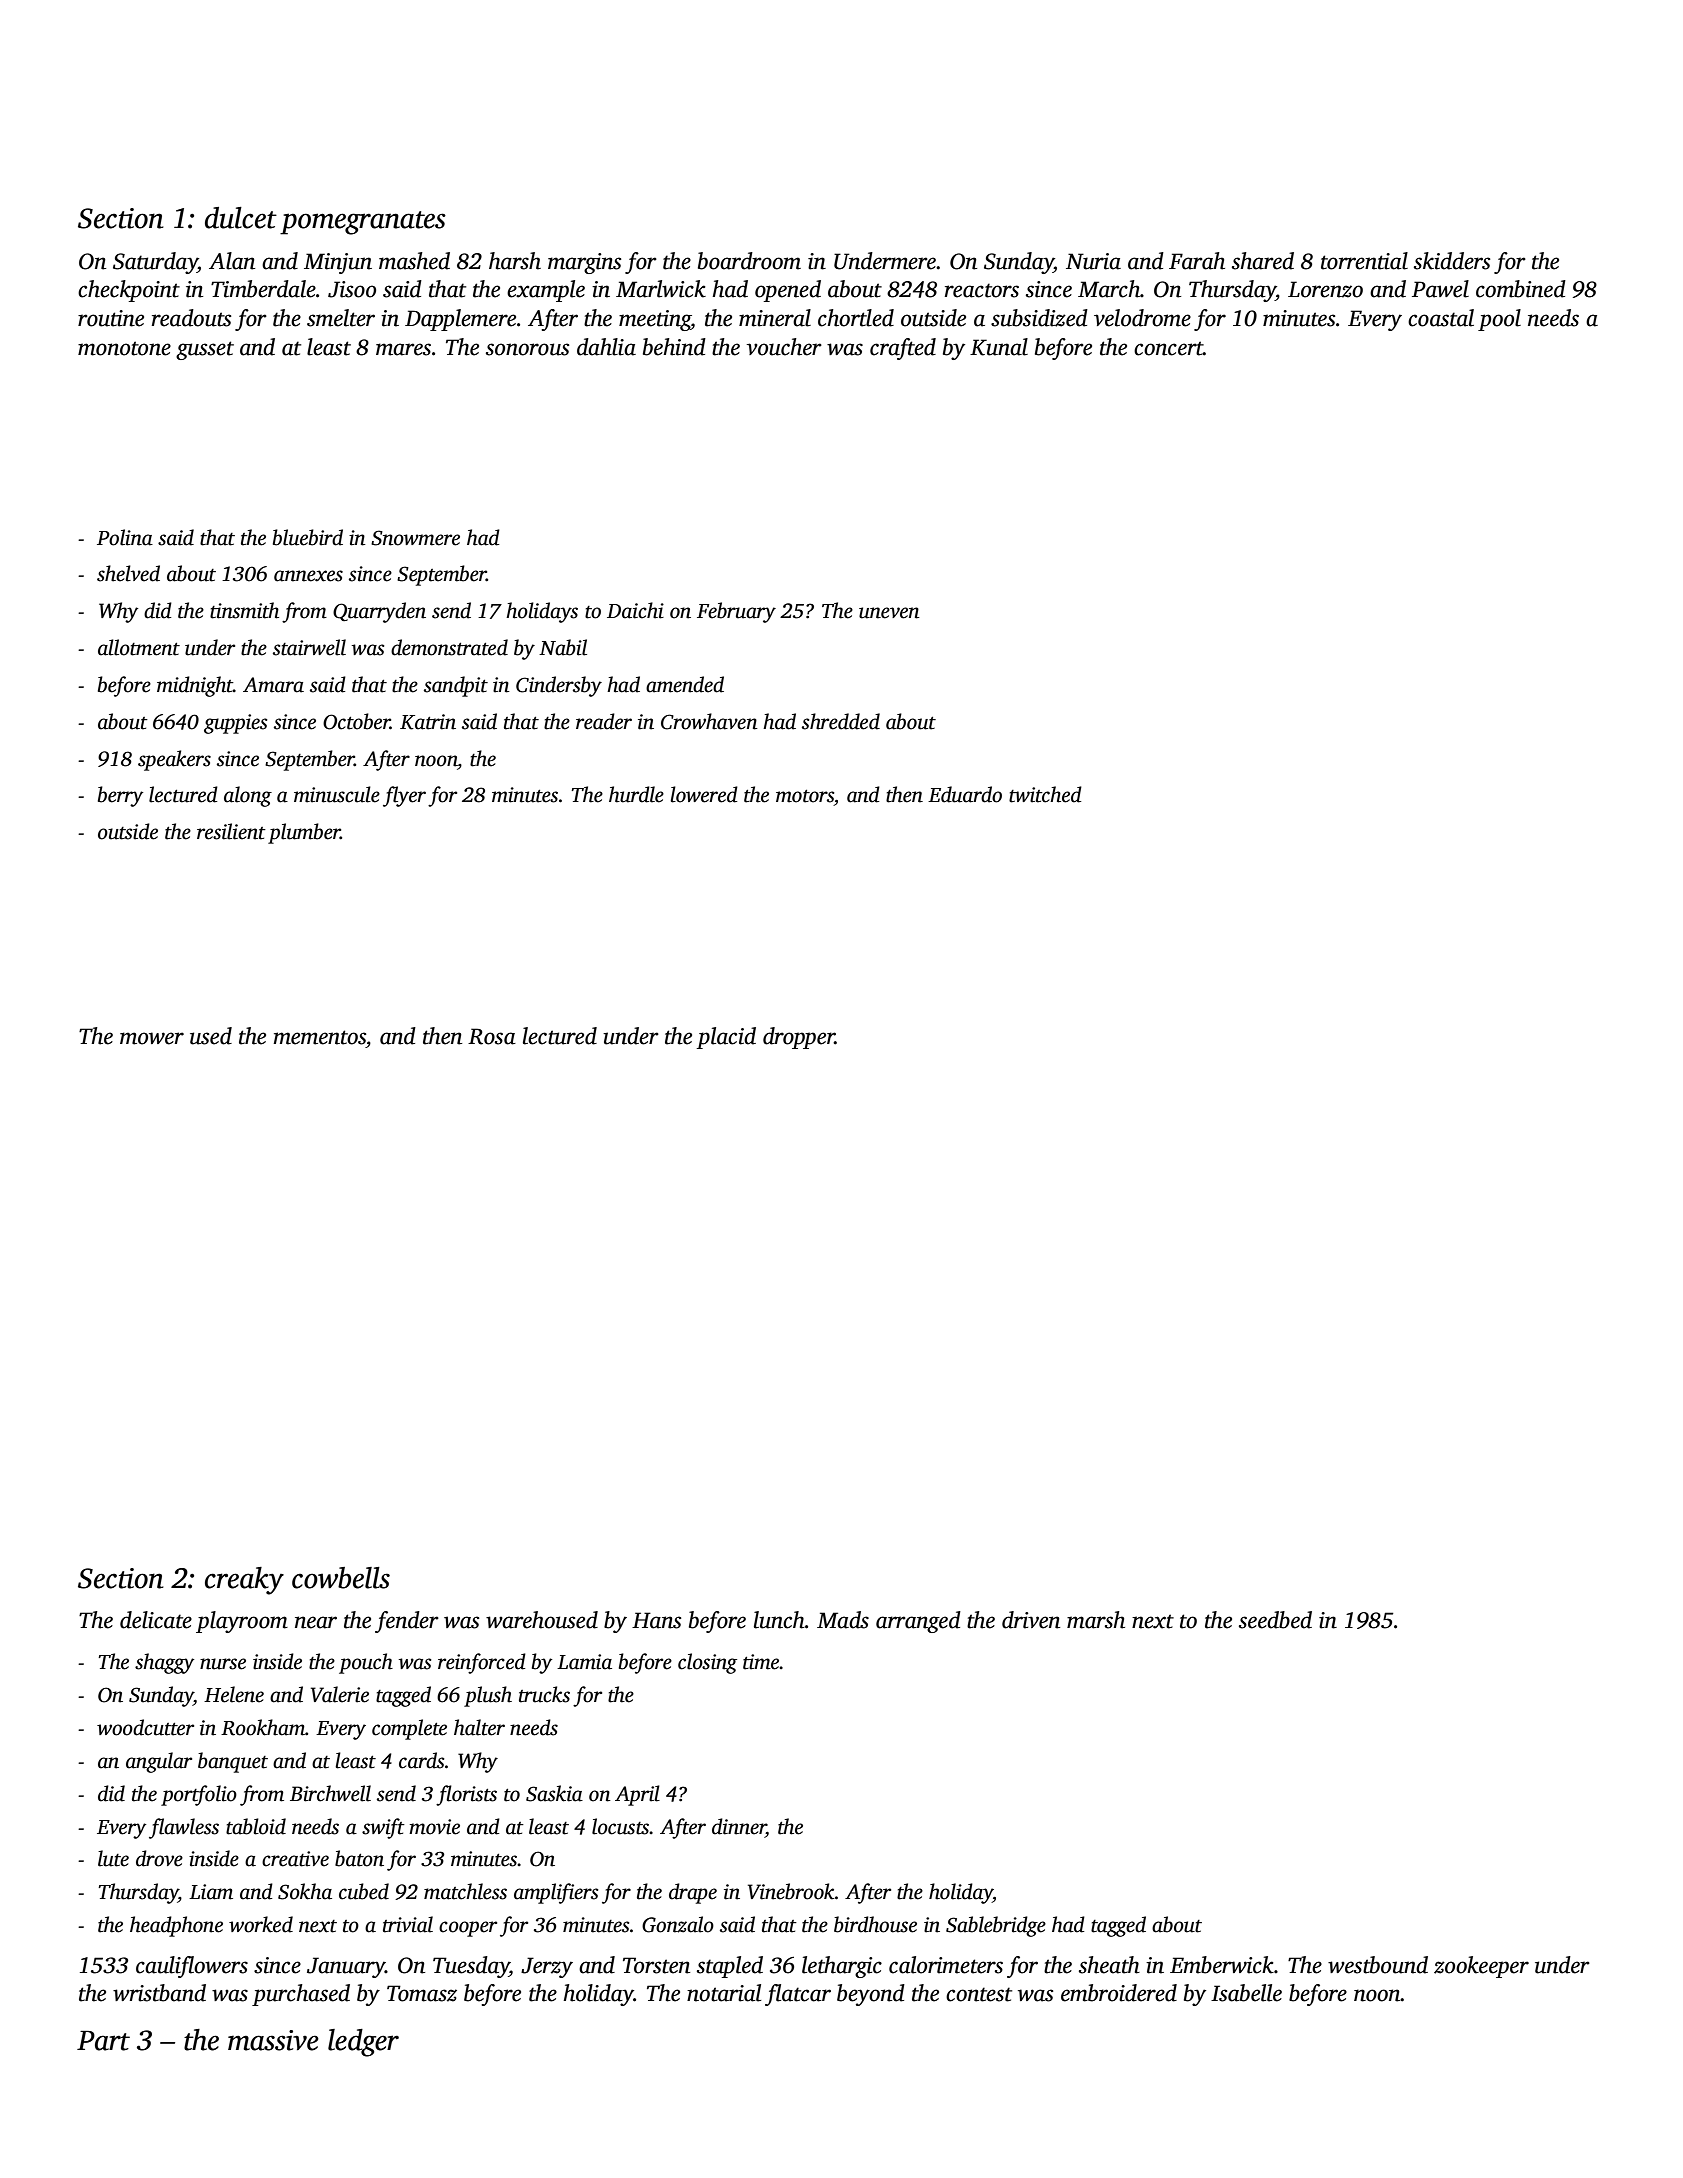 This page has height=2178, width=1683. Describe the element at coordinates (965, 794) in the page. I see `Eduardo` at that location.
